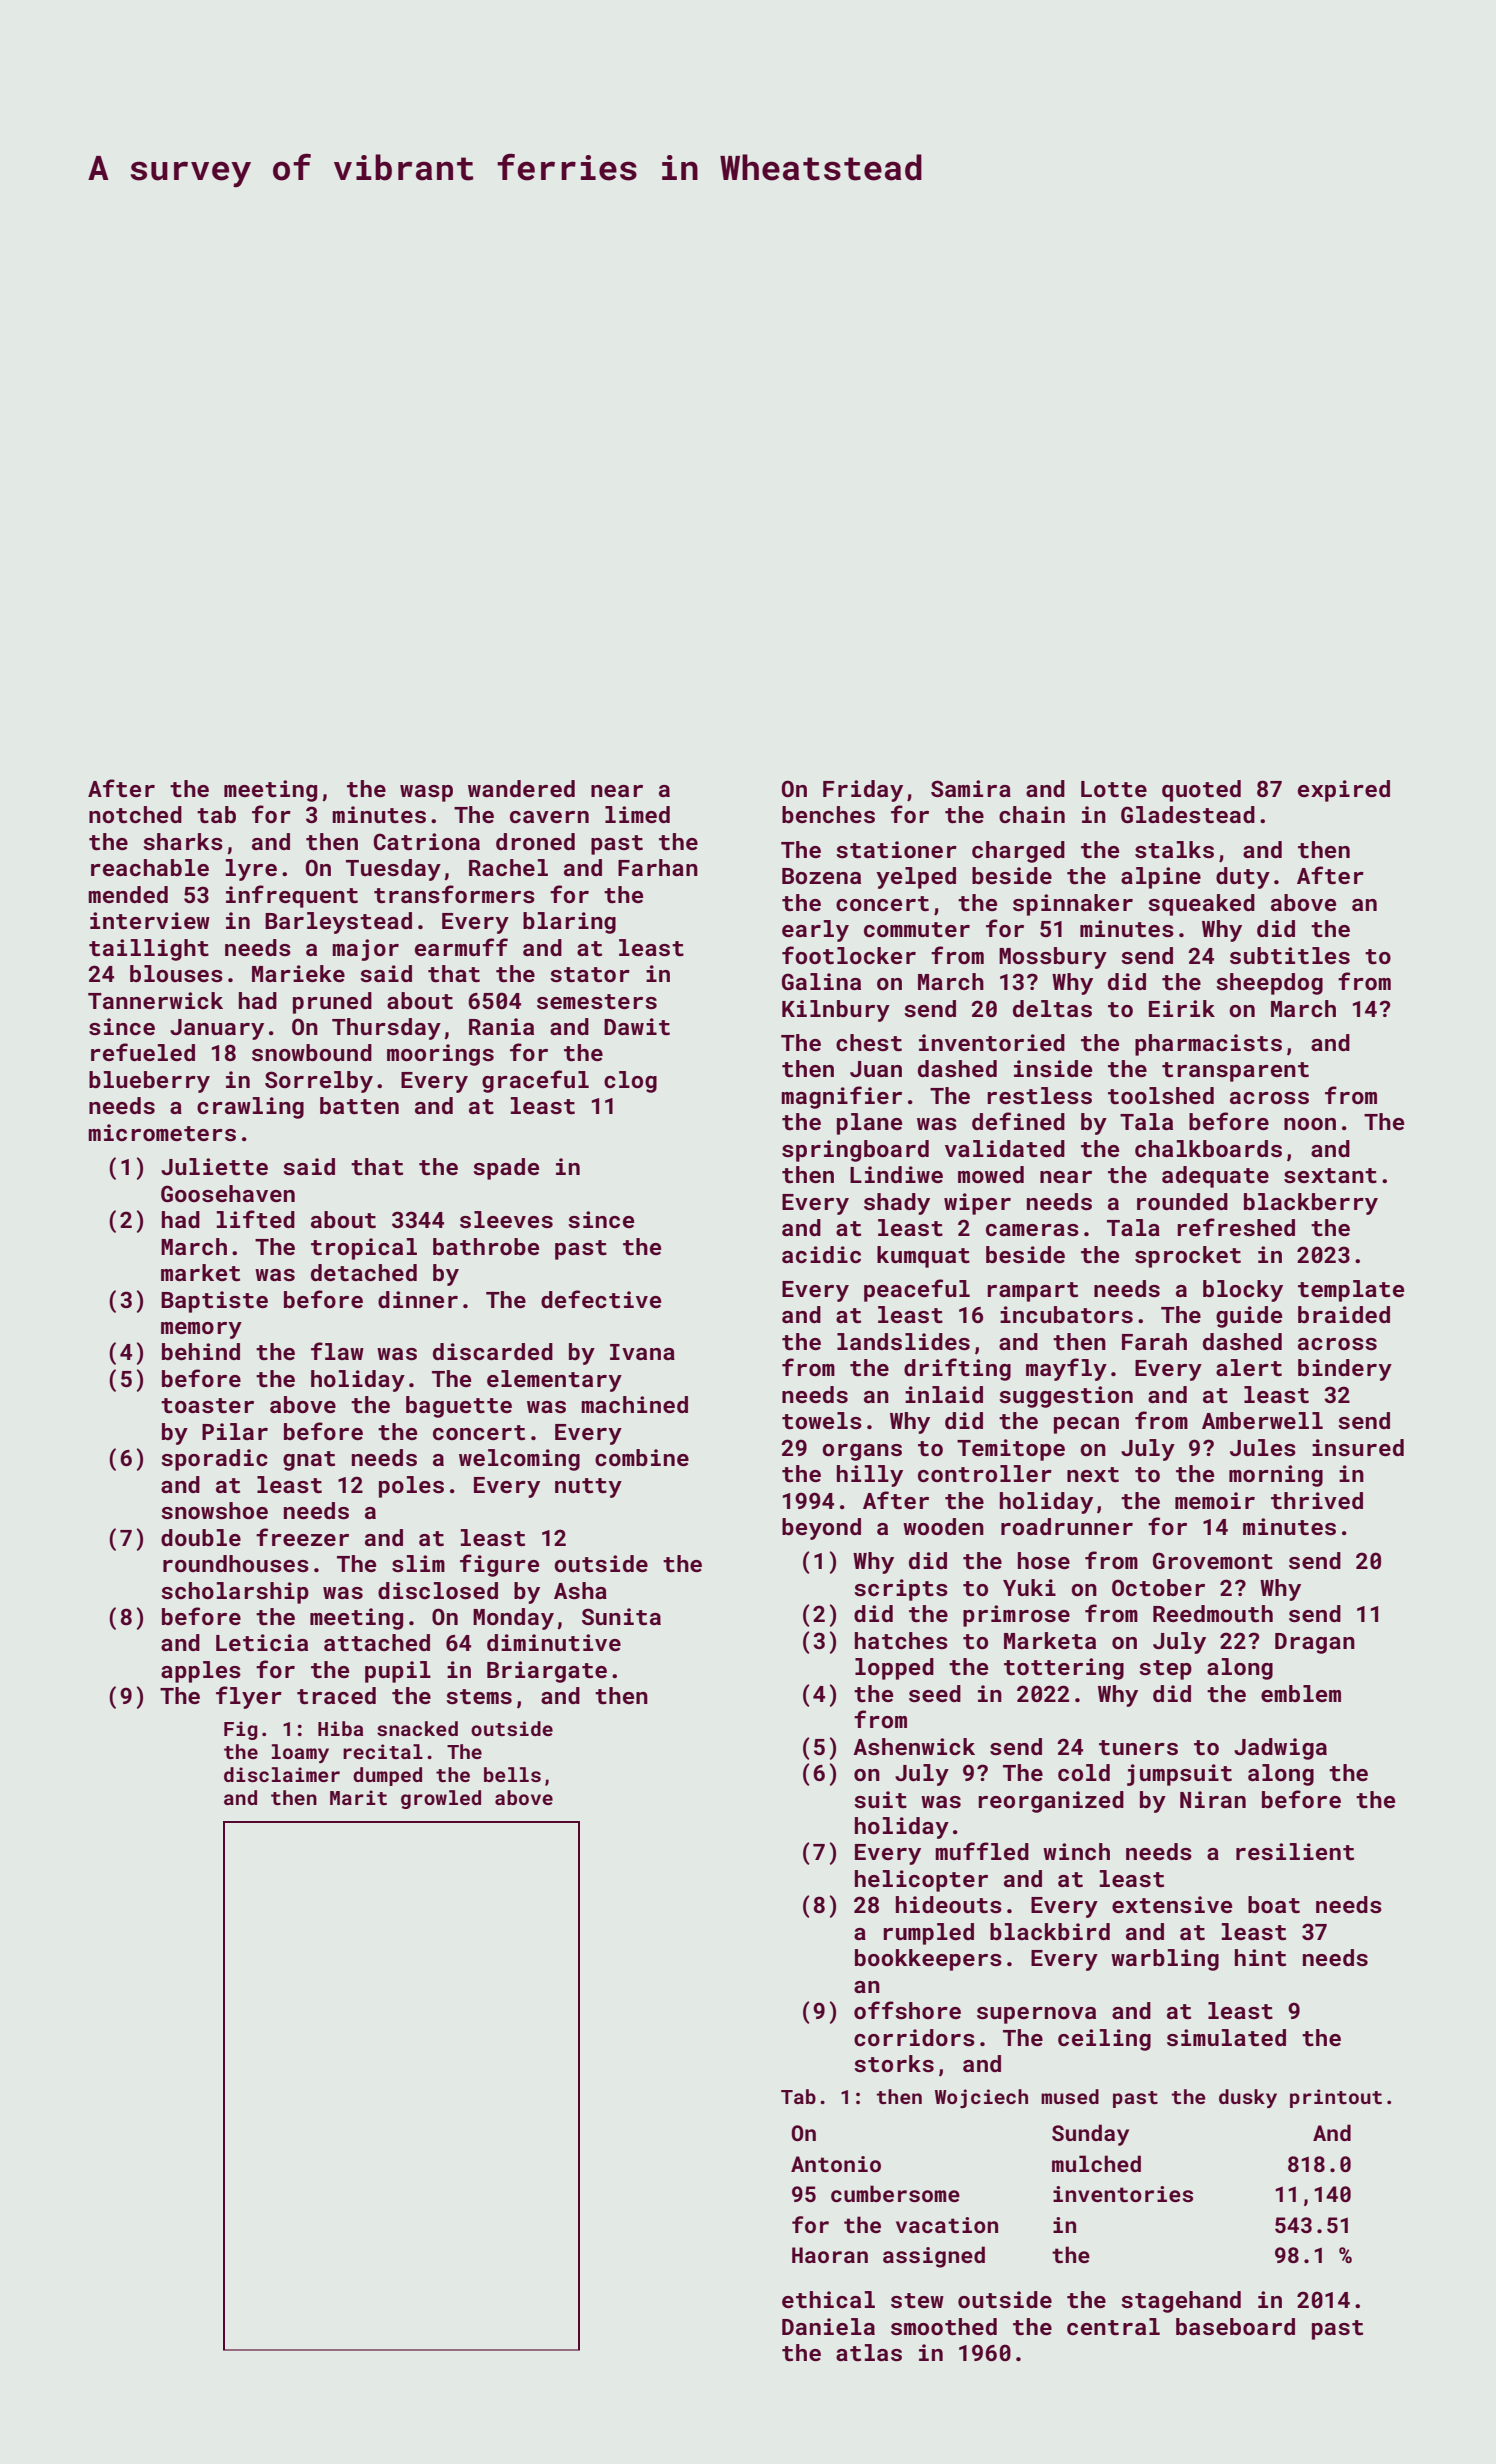 The image size is (1496, 2464). What do you see at coordinates (1344, 791) in the screenshot?
I see `expired` at bounding box center [1344, 791].
